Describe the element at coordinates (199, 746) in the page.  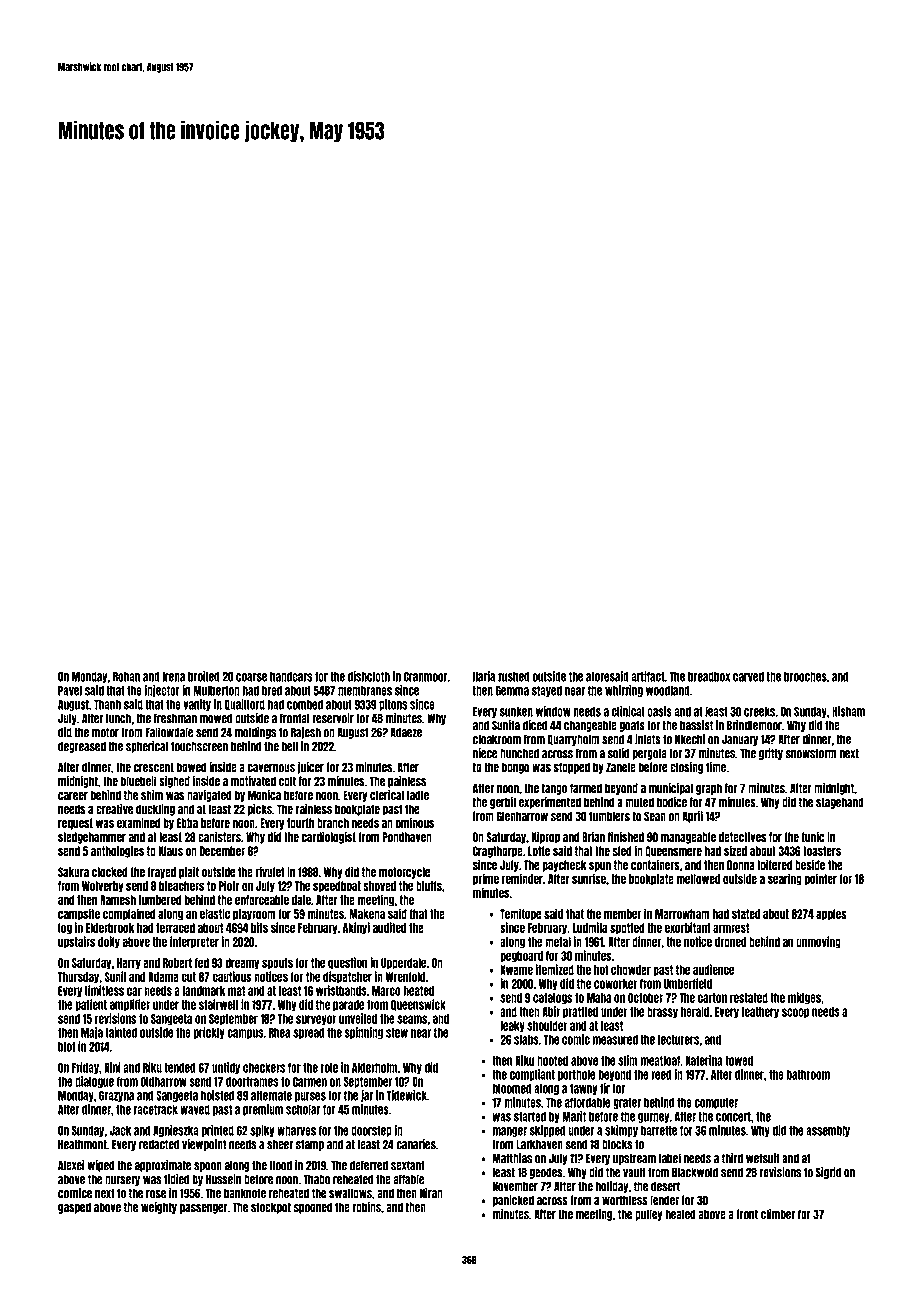
I see `touchscreen` at that location.
